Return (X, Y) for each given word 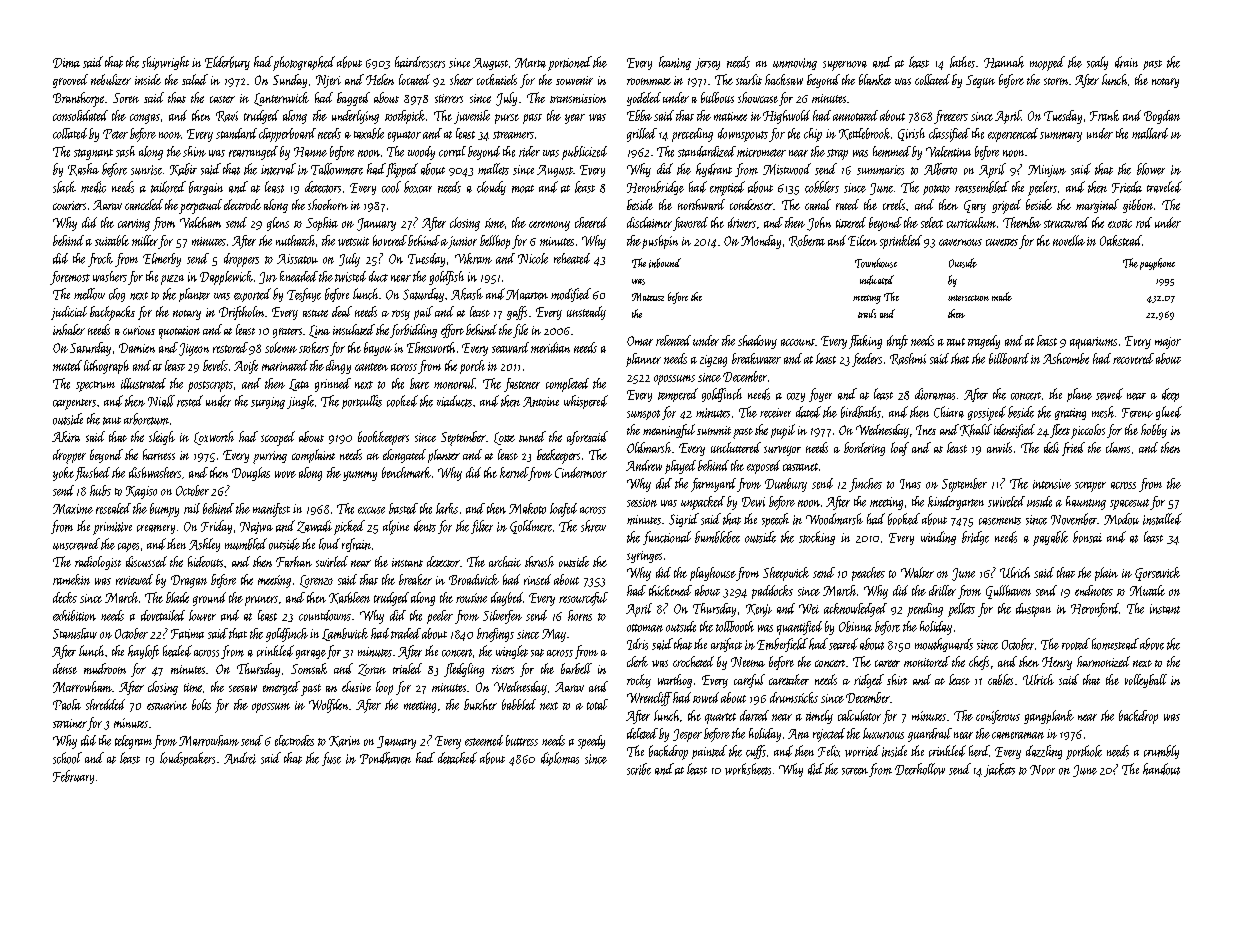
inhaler (69, 329)
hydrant (714, 170)
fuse (331, 759)
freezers (951, 117)
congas (145, 119)
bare (419, 383)
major (1168, 343)
